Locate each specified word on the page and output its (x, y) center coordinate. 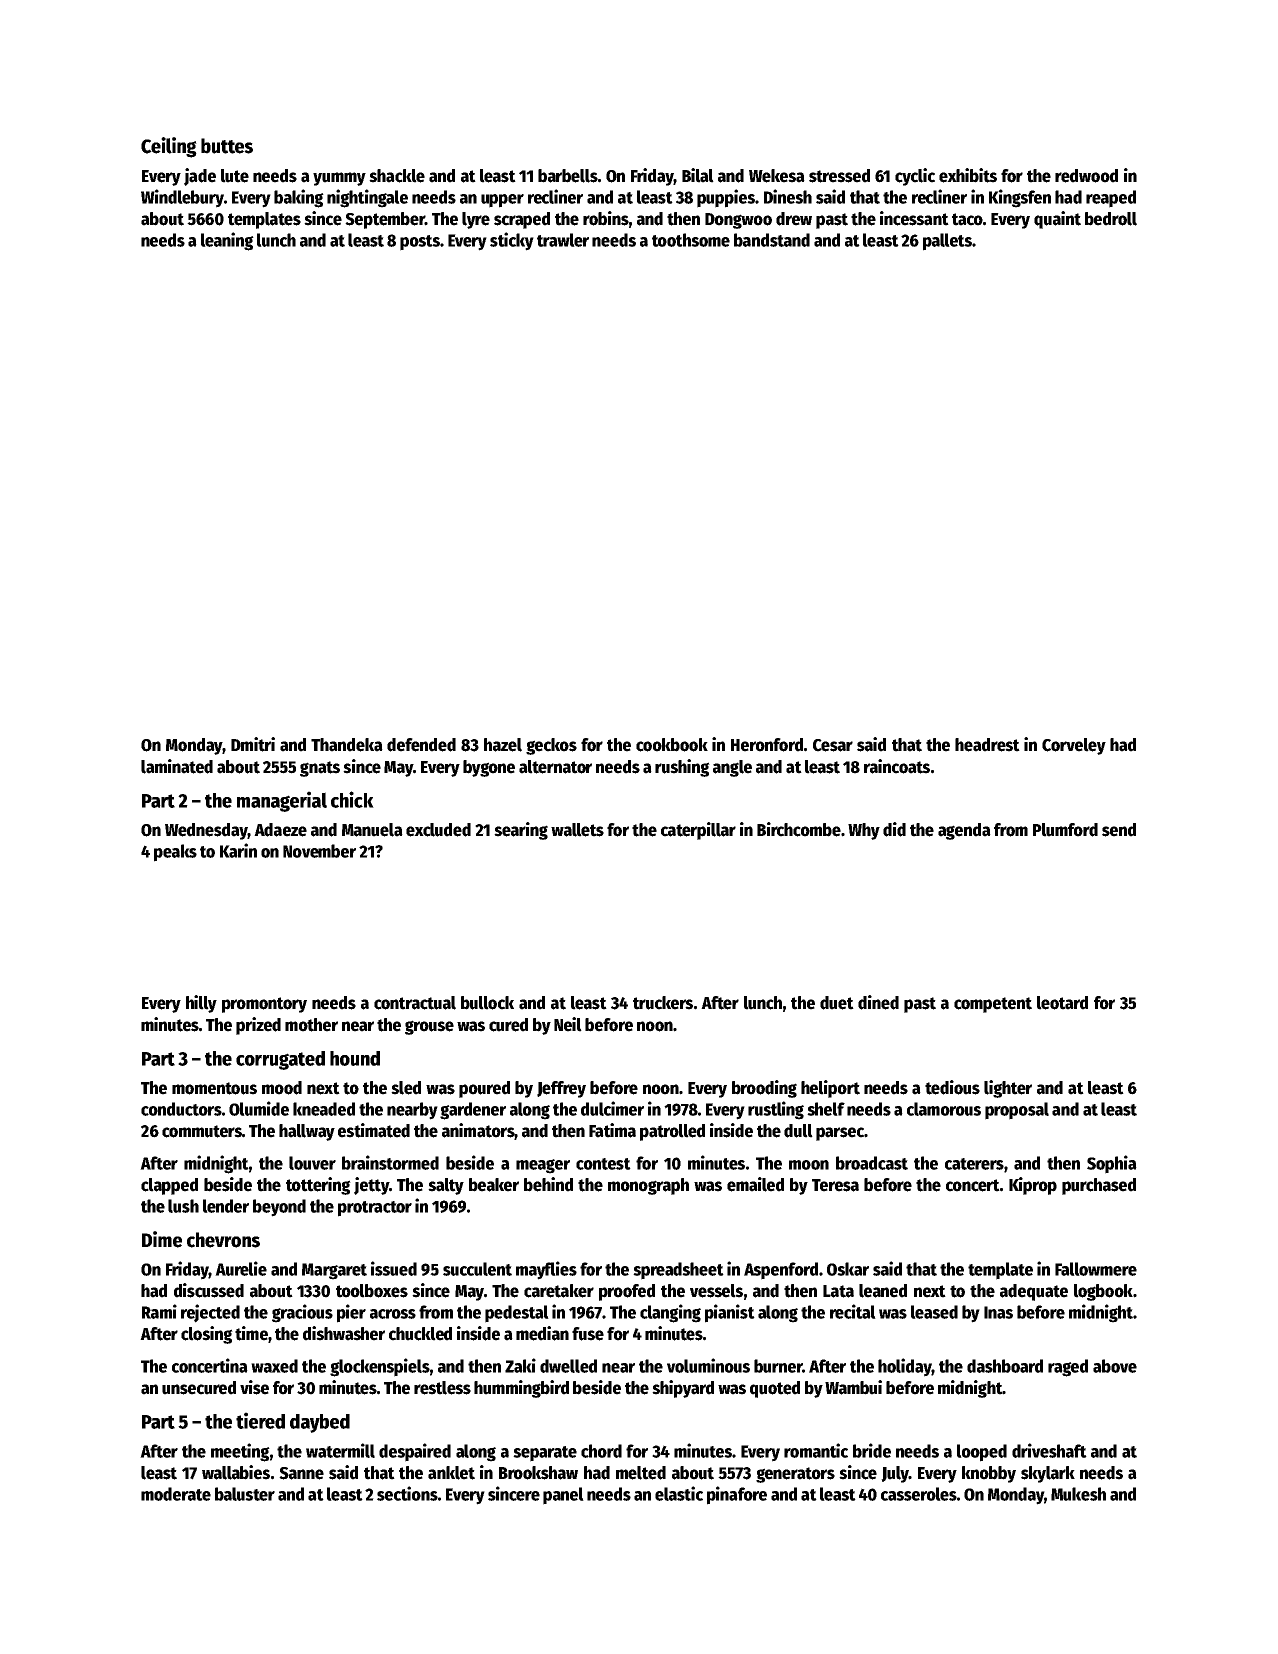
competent (993, 1005)
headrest (987, 745)
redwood (1086, 176)
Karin (238, 850)
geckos (551, 746)
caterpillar (698, 831)
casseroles (919, 1494)
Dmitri (253, 744)
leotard (1062, 1003)
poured (484, 1089)
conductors (181, 1109)
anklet (451, 1473)
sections (407, 1493)
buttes (227, 146)
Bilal (698, 175)
